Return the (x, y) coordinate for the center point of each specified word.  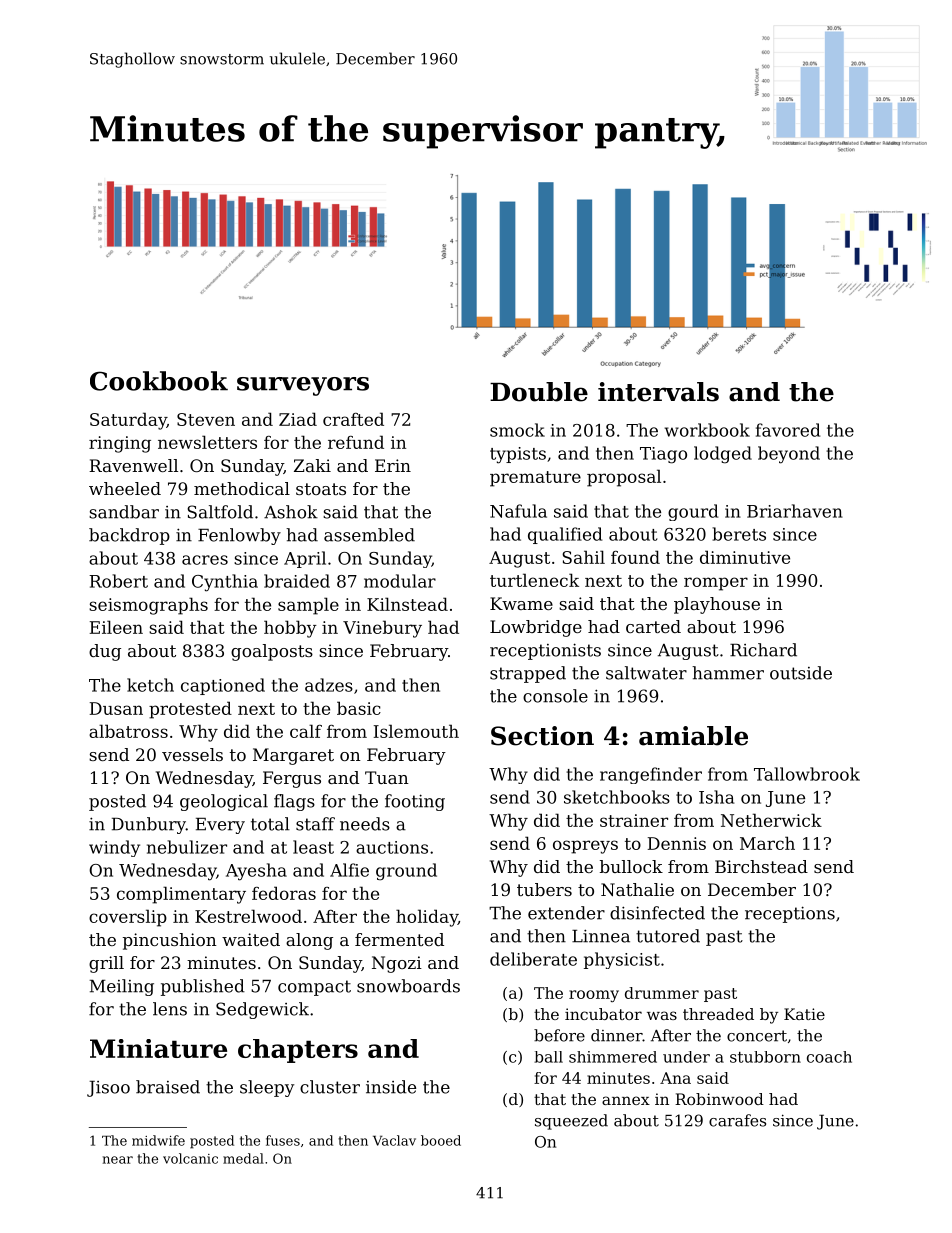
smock (517, 430)
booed (441, 1140)
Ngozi (397, 964)
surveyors (303, 386)
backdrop (129, 536)
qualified (565, 535)
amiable (693, 736)
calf (306, 731)
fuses (283, 1140)
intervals (658, 392)
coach (829, 1057)
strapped (528, 674)
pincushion (170, 941)
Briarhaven (795, 511)
